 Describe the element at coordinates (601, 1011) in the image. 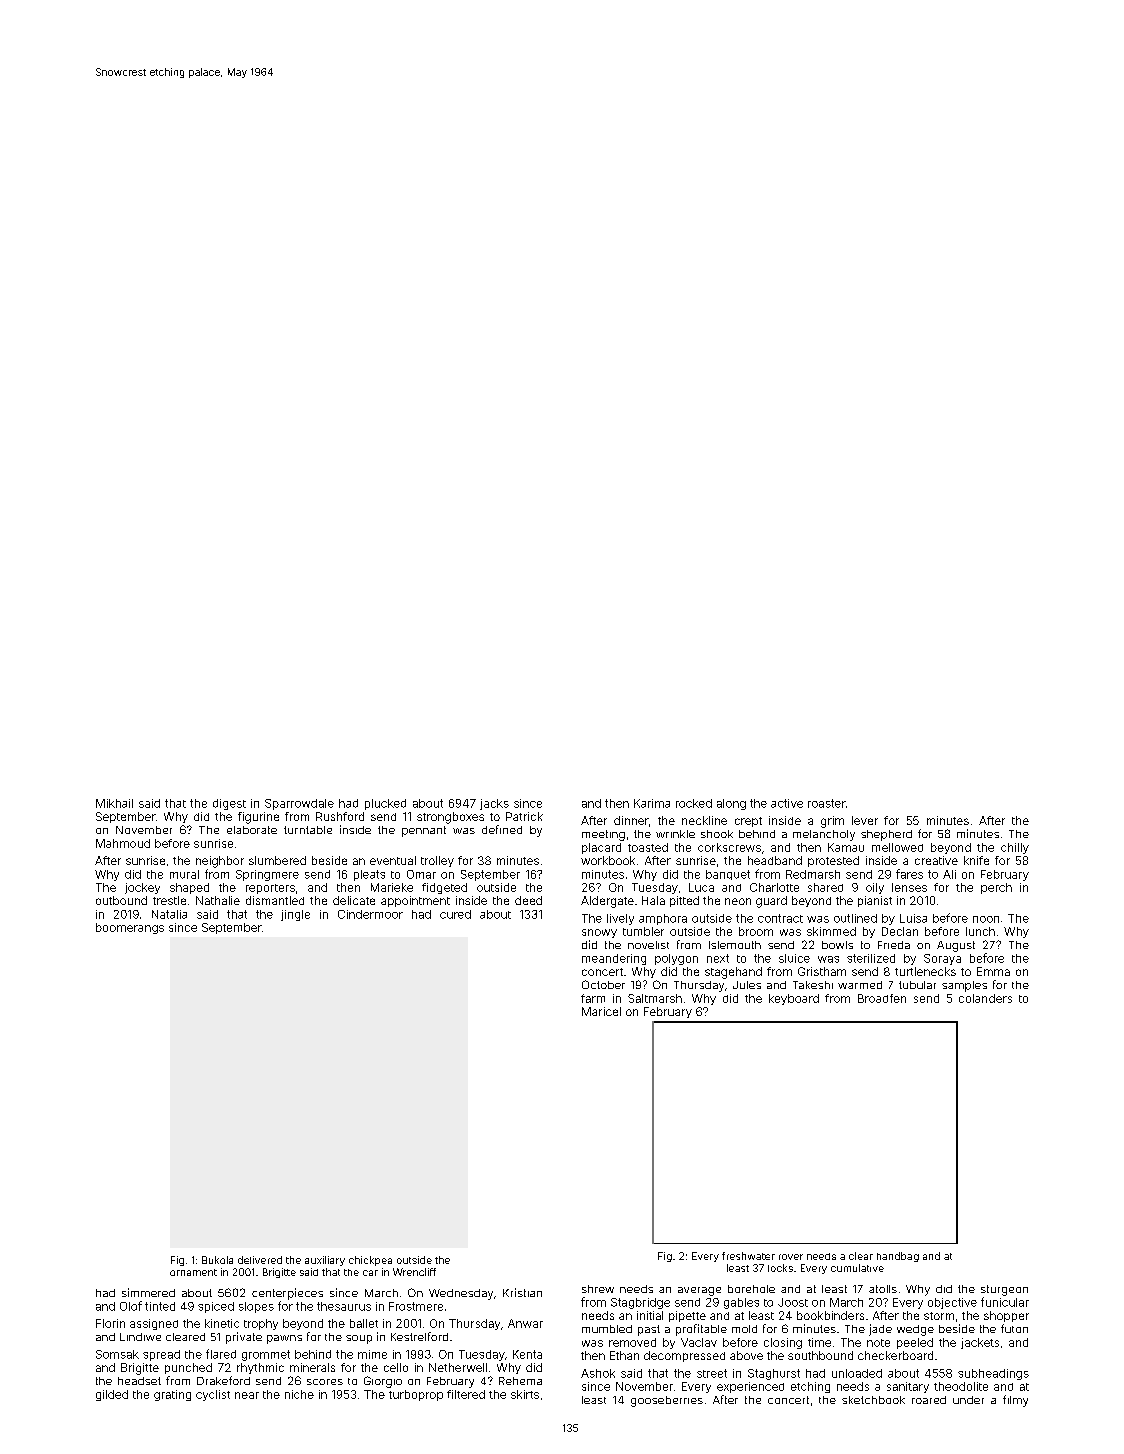

I see `Maricel` at that location.
